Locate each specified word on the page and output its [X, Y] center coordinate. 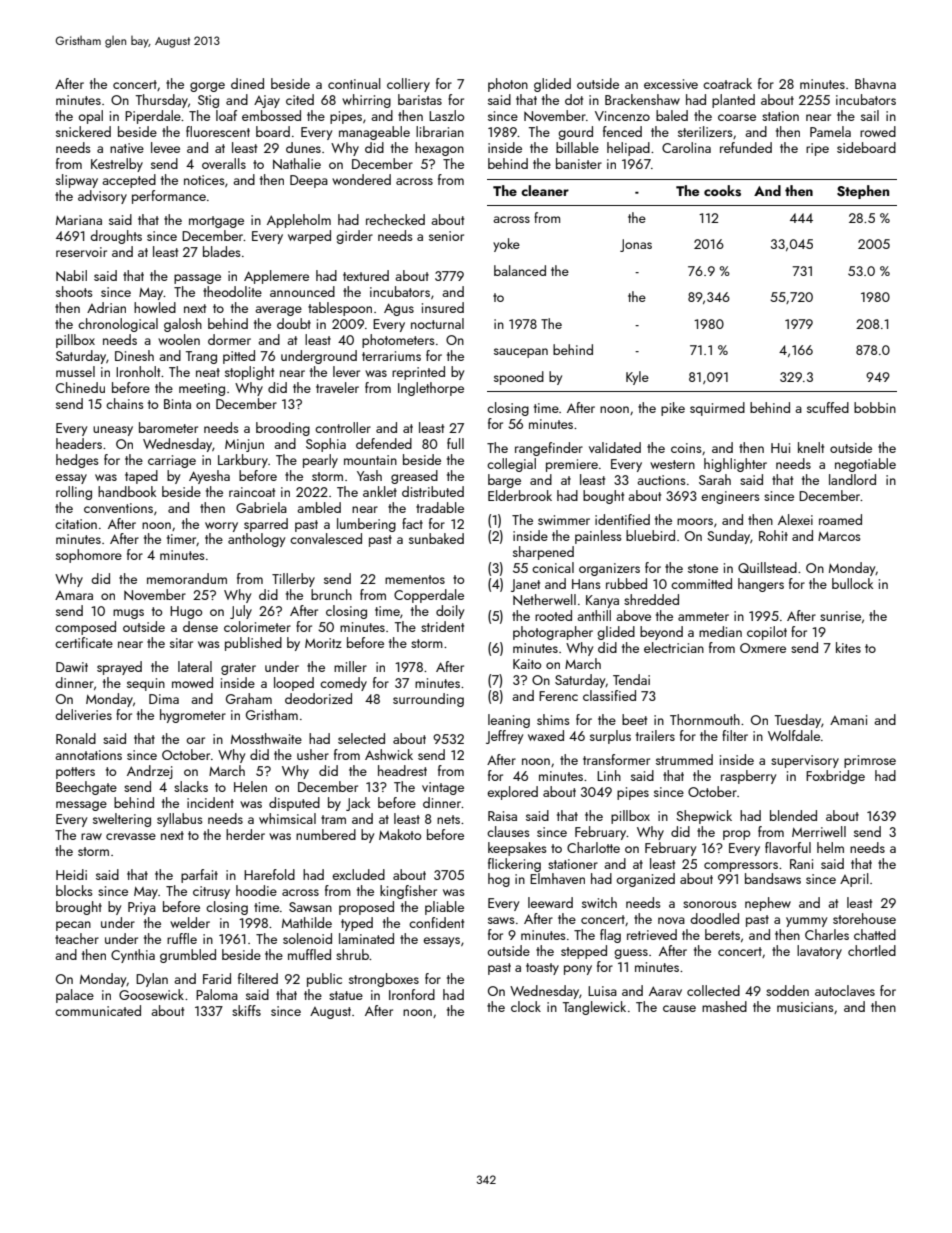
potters [75, 773]
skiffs [246, 1010]
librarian [440, 131]
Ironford [412, 994]
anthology [256, 540]
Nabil [71, 275]
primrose [870, 761]
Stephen [863, 192]
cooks [722, 191]
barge [504, 481]
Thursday [162, 101]
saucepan [521, 353]
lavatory [819, 952]
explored [512, 793]
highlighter [735, 465]
